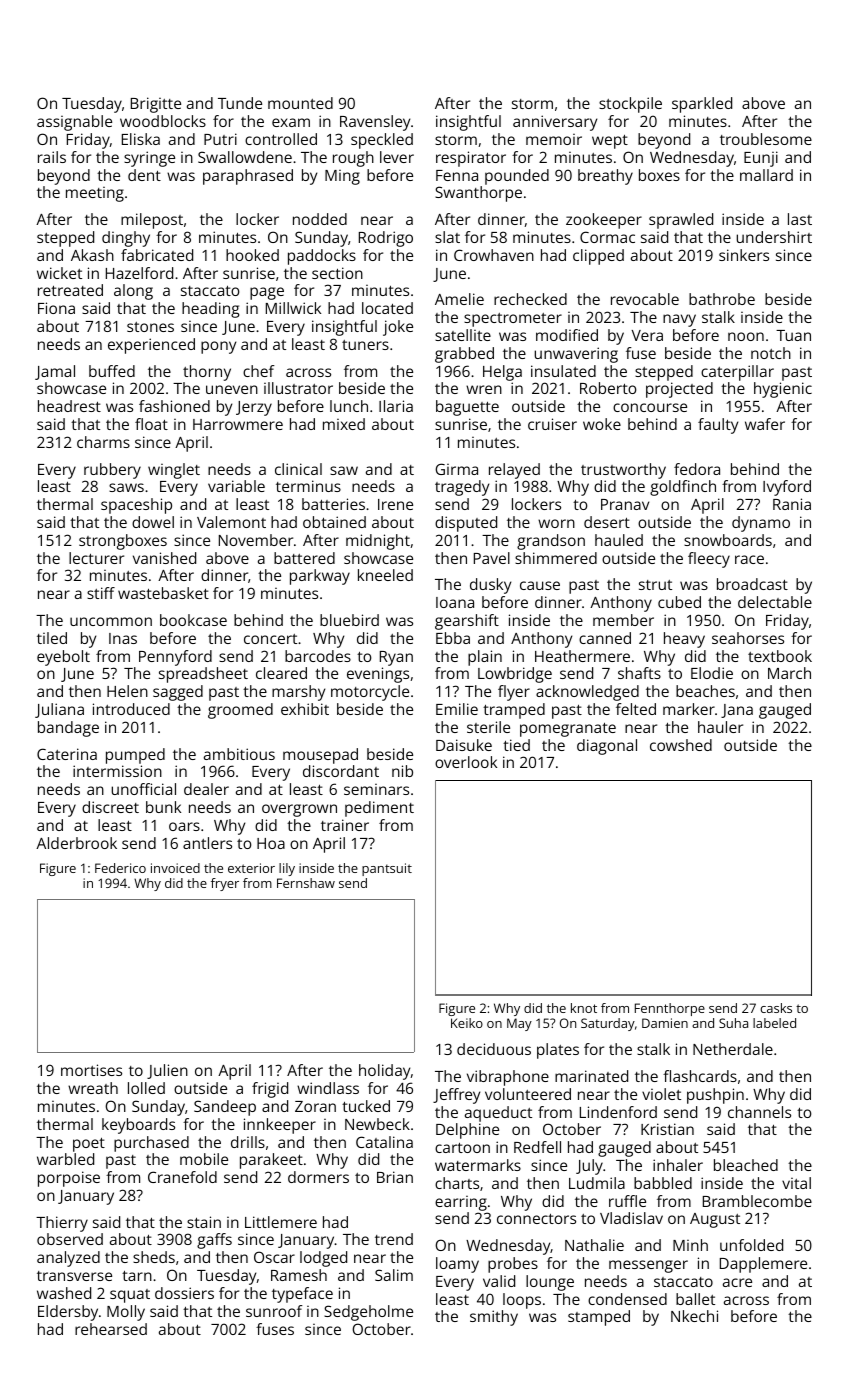  Describe the element at coordinates (478, 1165) in the screenshot. I see `watermarks` at that location.
